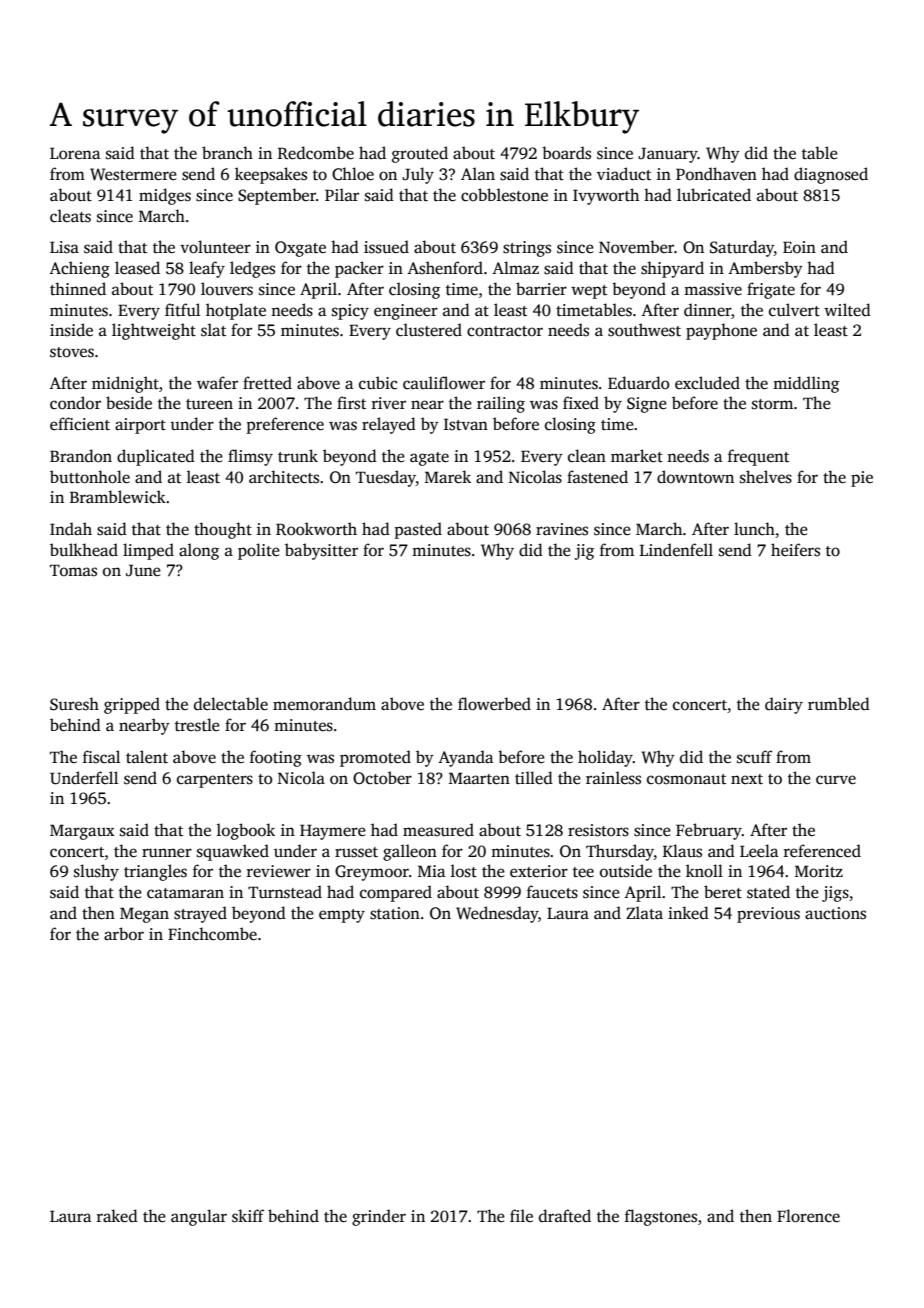 The width and height of the image is (924, 1308). I want to click on Maarten, so click(479, 778).
